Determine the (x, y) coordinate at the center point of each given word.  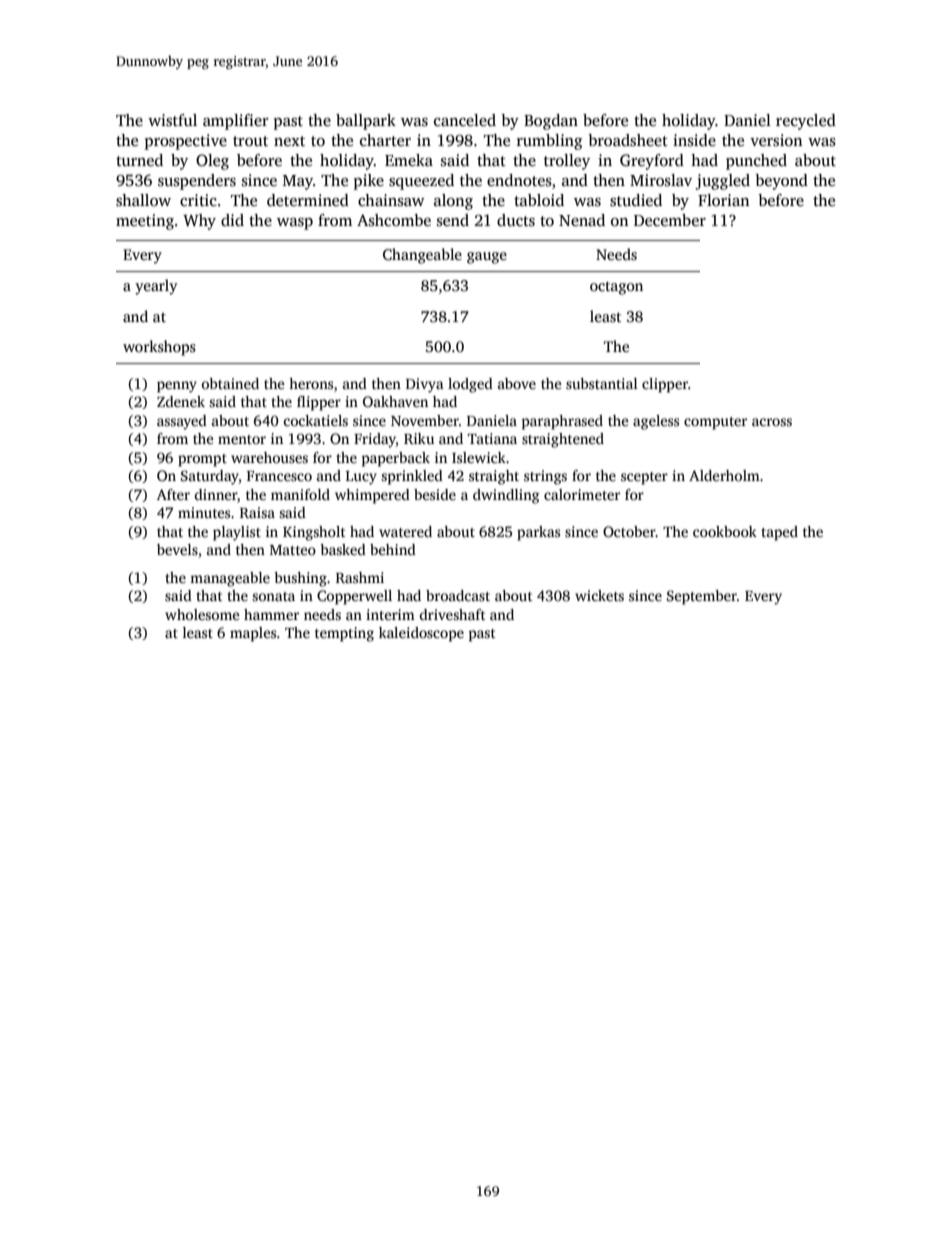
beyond (781, 182)
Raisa (257, 512)
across (772, 422)
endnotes (519, 180)
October (629, 531)
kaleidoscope (421, 634)
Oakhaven (395, 401)
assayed (182, 422)
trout (250, 141)
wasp (295, 224)
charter (385, 140)
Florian (724, 200)
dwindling (506, 496)
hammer (271, 614)
